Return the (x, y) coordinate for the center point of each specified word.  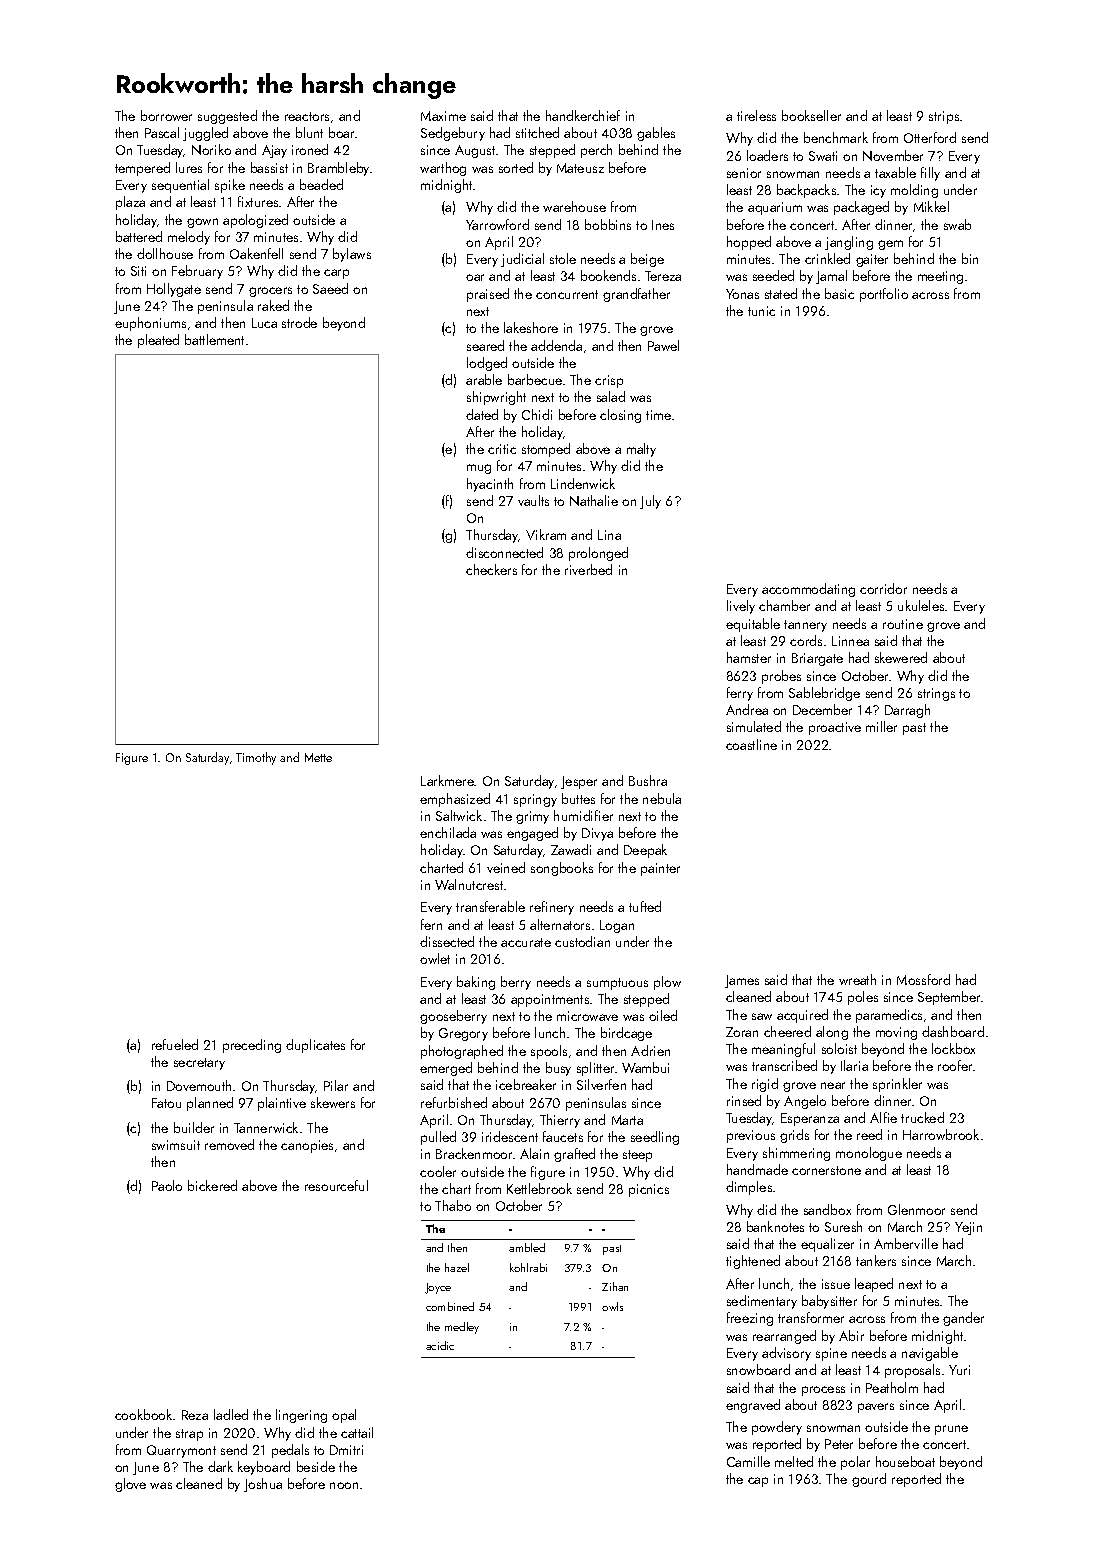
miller (881, 726)
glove (130, 1485)
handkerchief (583, 115)
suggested (227, 117)
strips (944, 117)
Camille (748, 1461)
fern (431, 924)
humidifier (583, 815)
